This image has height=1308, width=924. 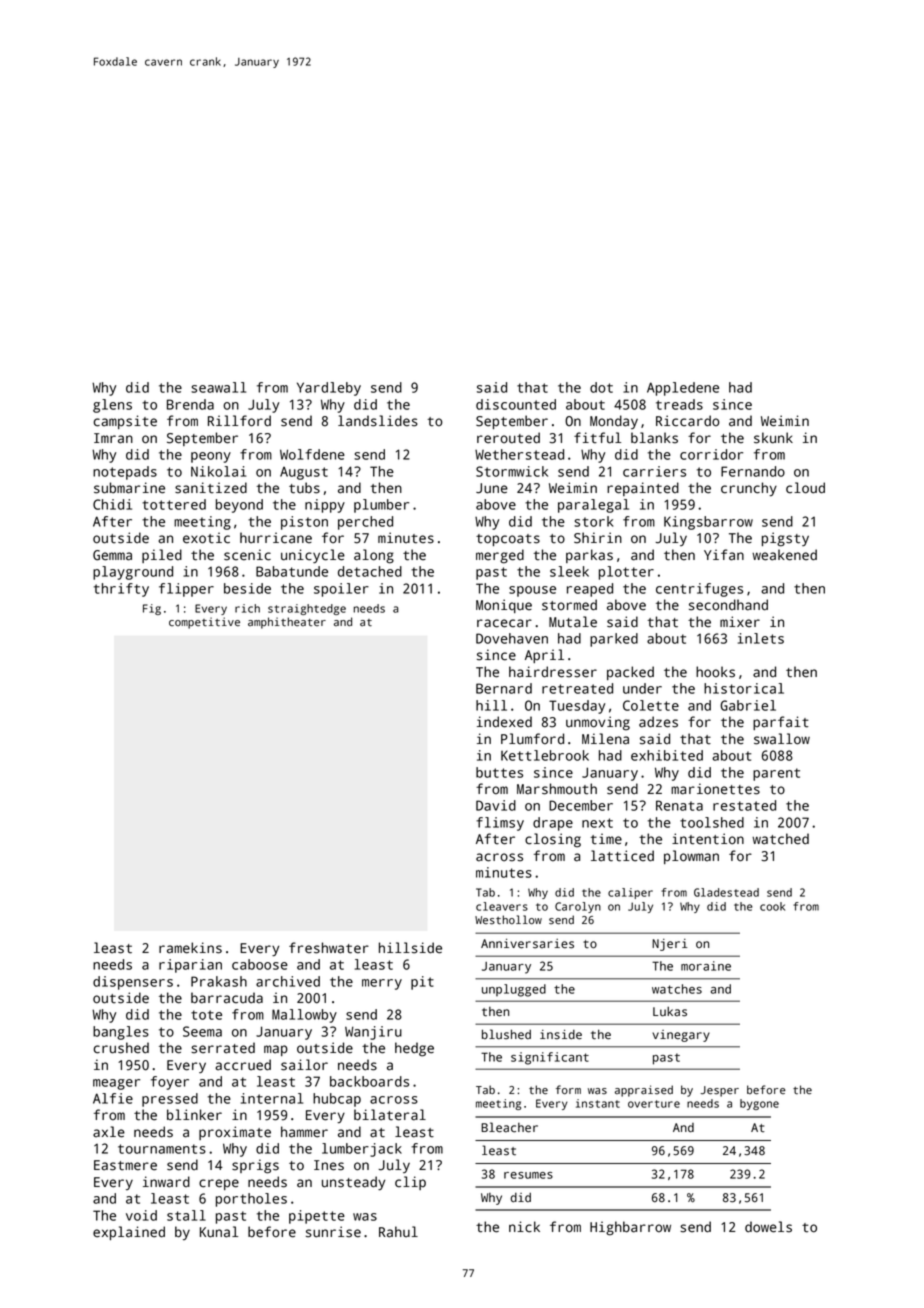 I want to click on discounted, so click(x=516, y=404).
